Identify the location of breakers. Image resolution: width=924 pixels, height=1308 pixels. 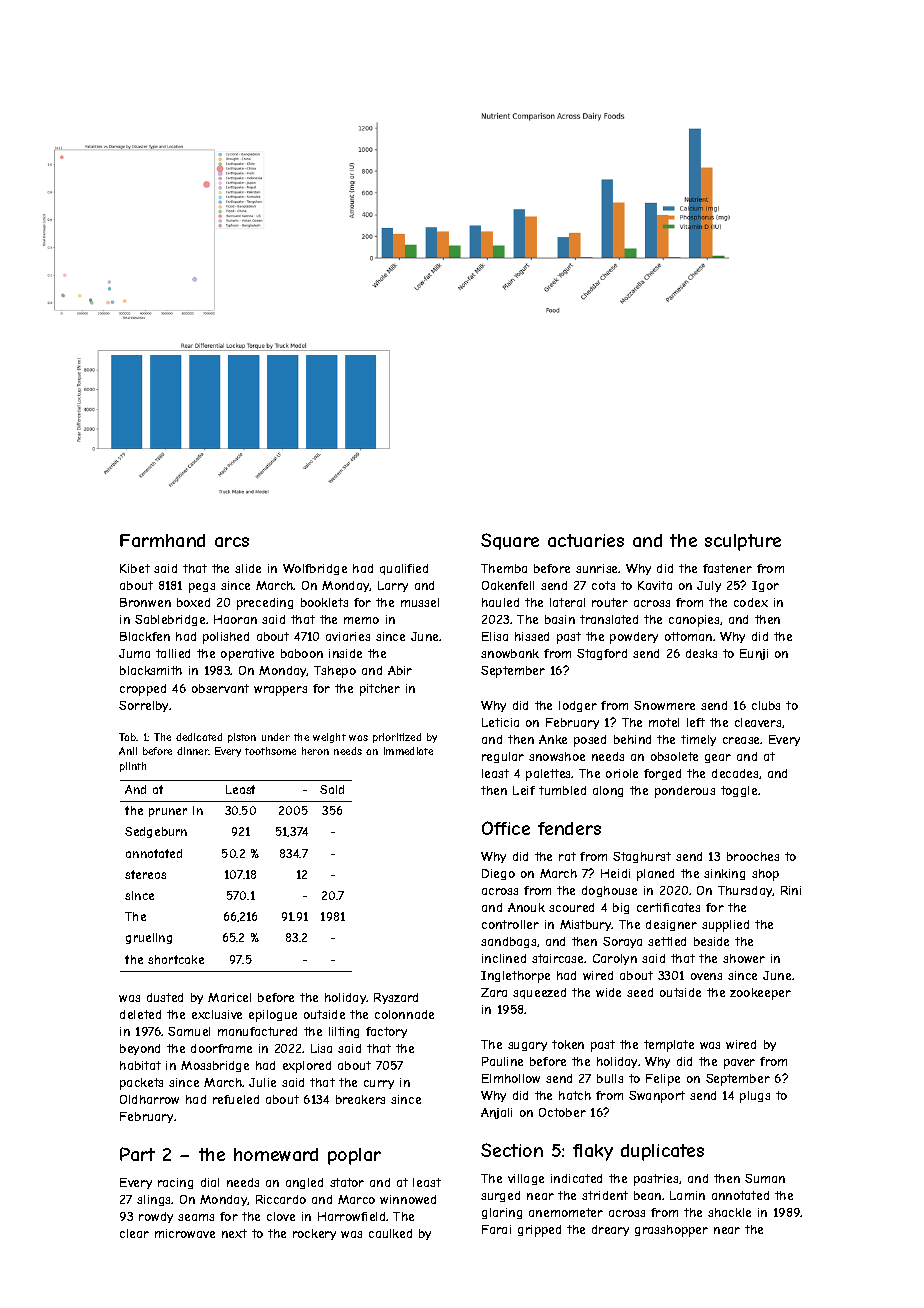
(360, 1099).
